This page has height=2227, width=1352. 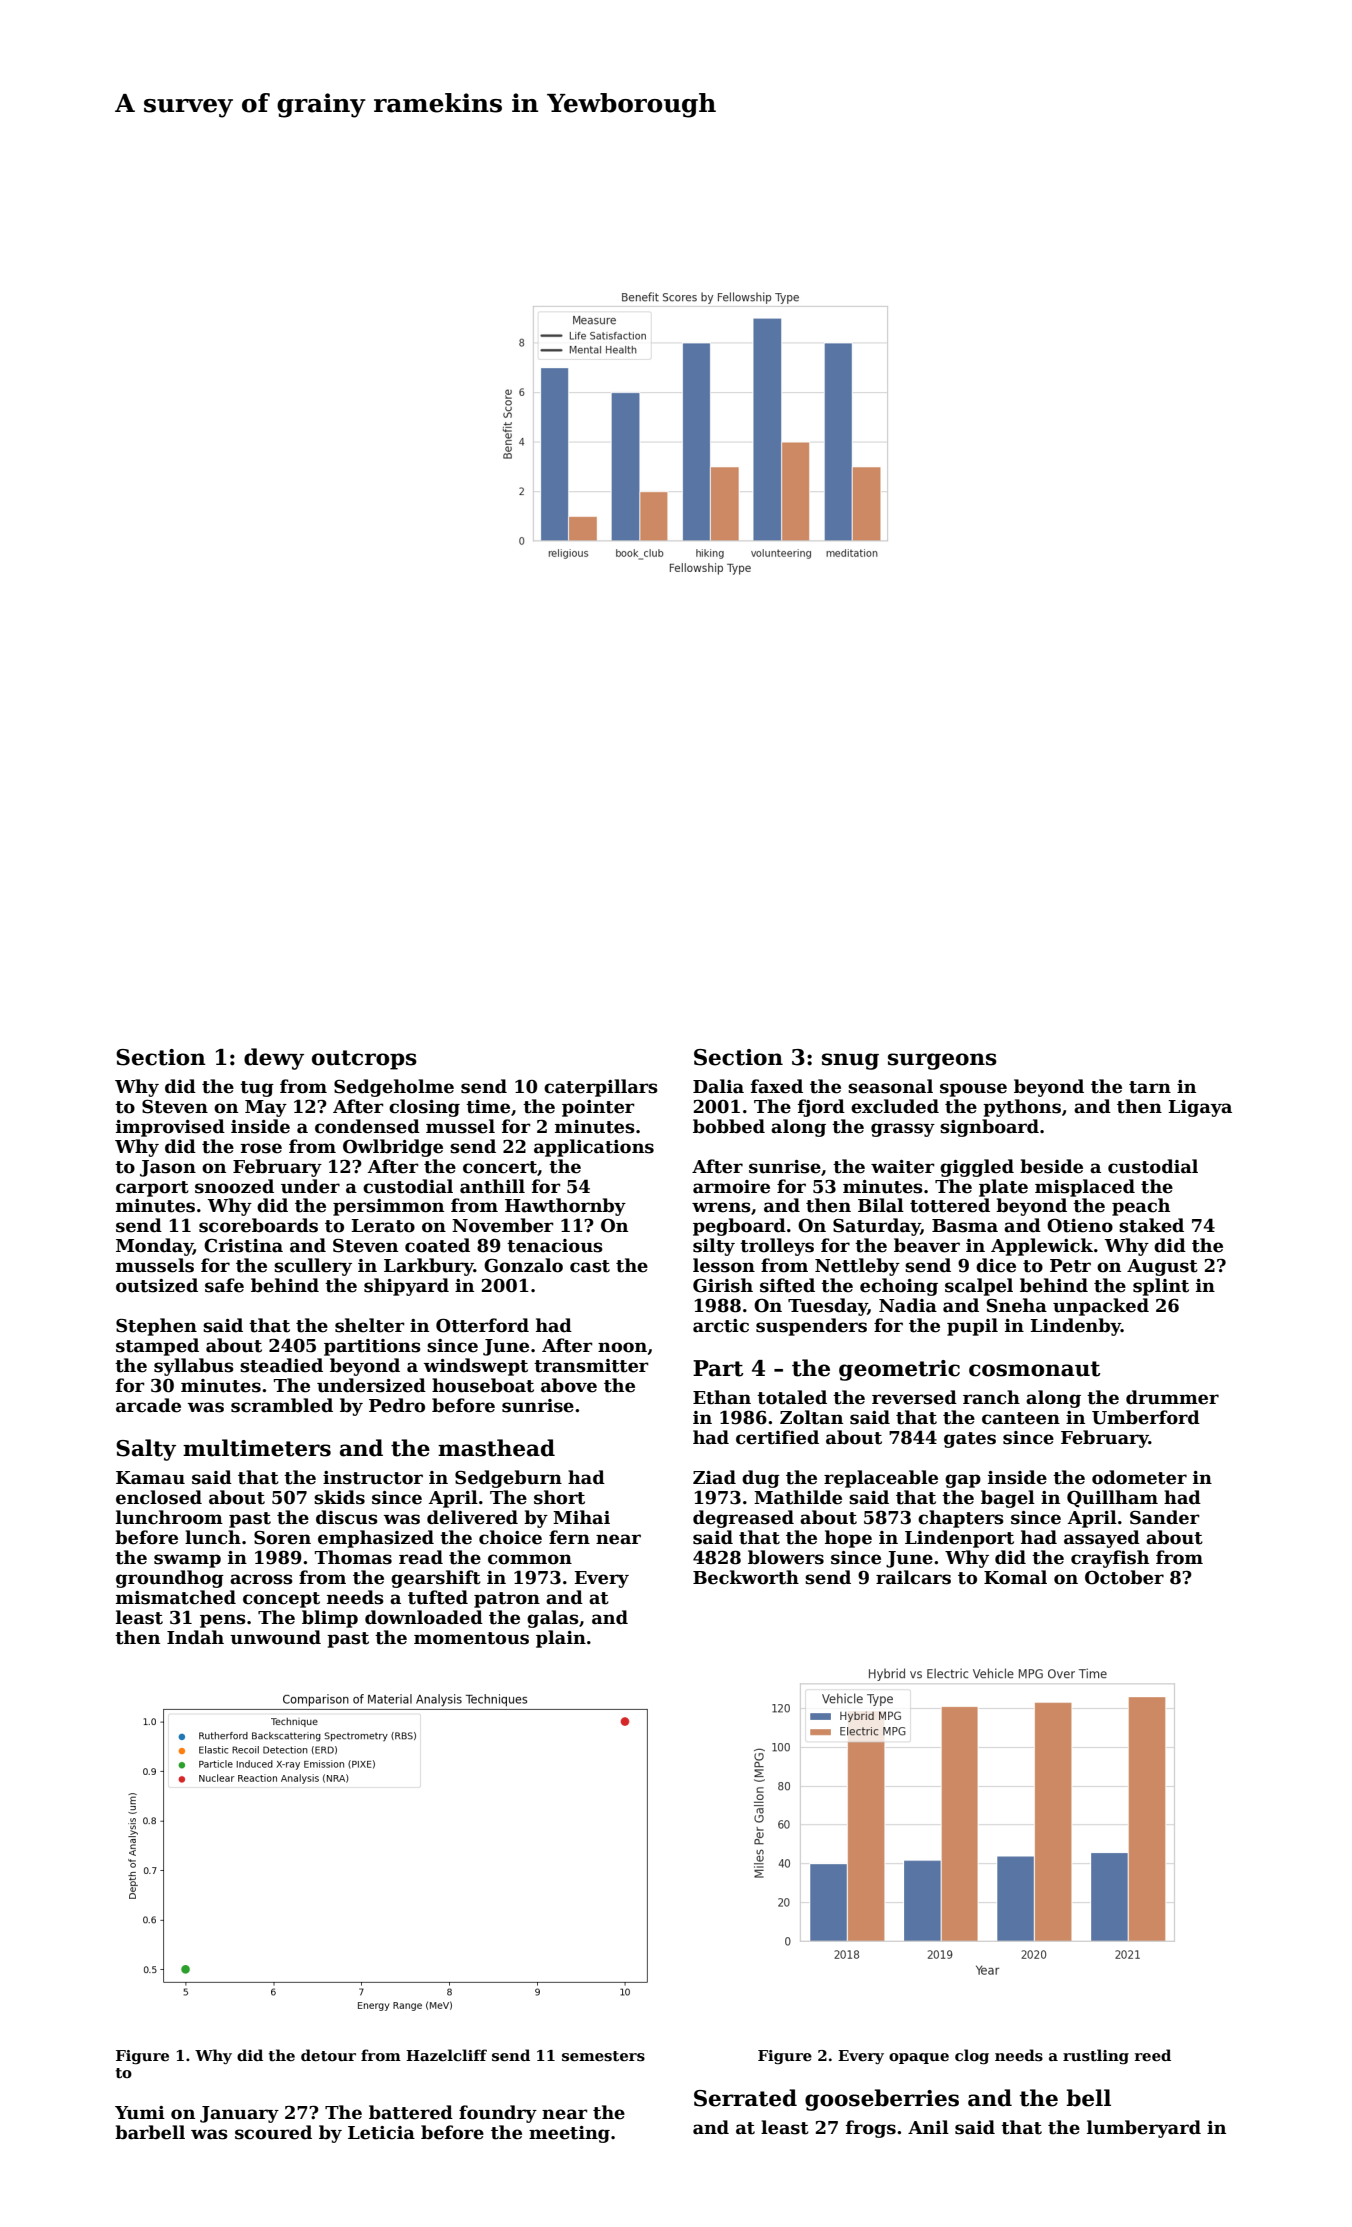 I want to click on misplaced, so click(x=1085, y=1188).
